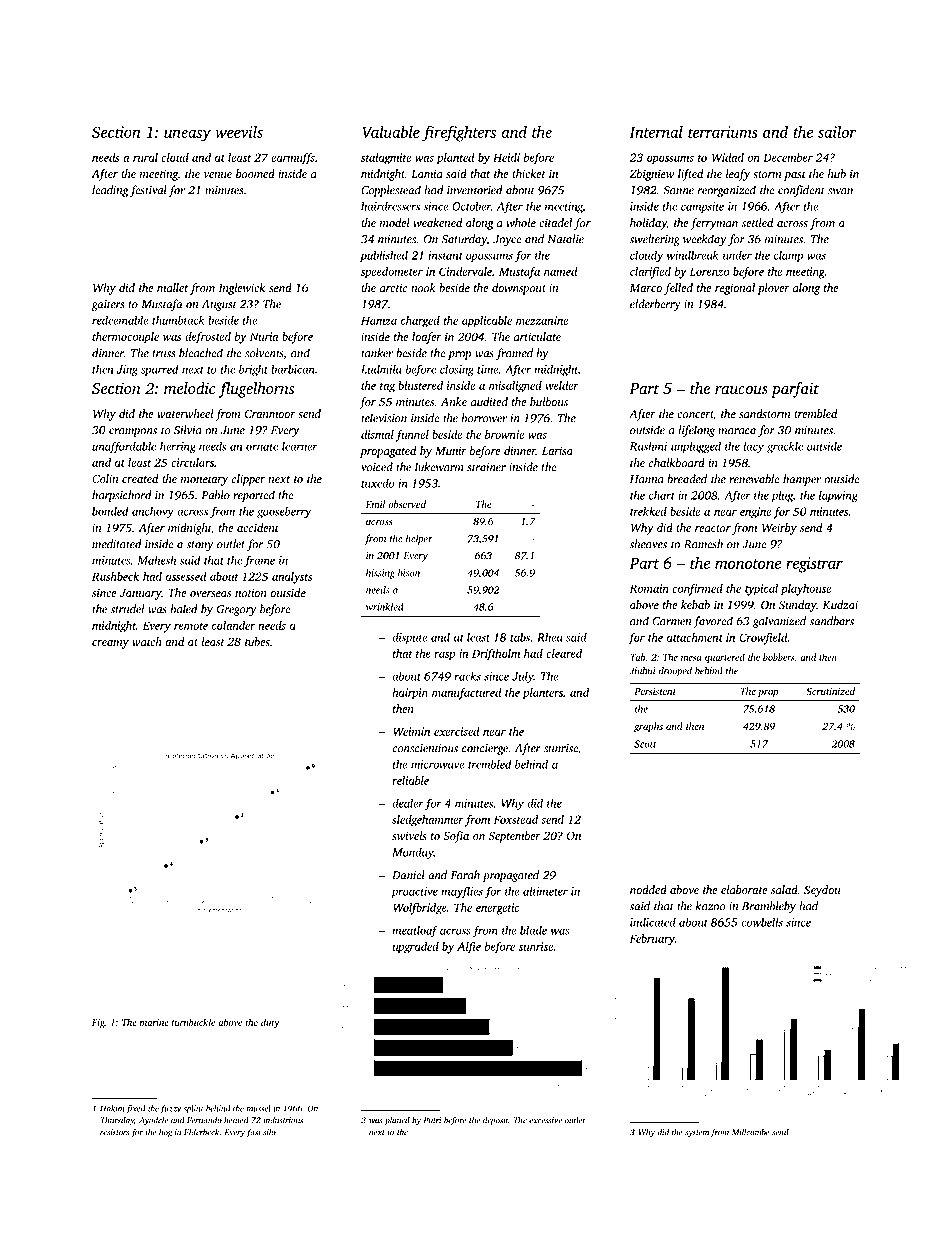 The width and height of the image is (952, 1233). What do you see at coordinates (655, 305) in the image?
I see `elderberry` at bounding box center [655, 305].
